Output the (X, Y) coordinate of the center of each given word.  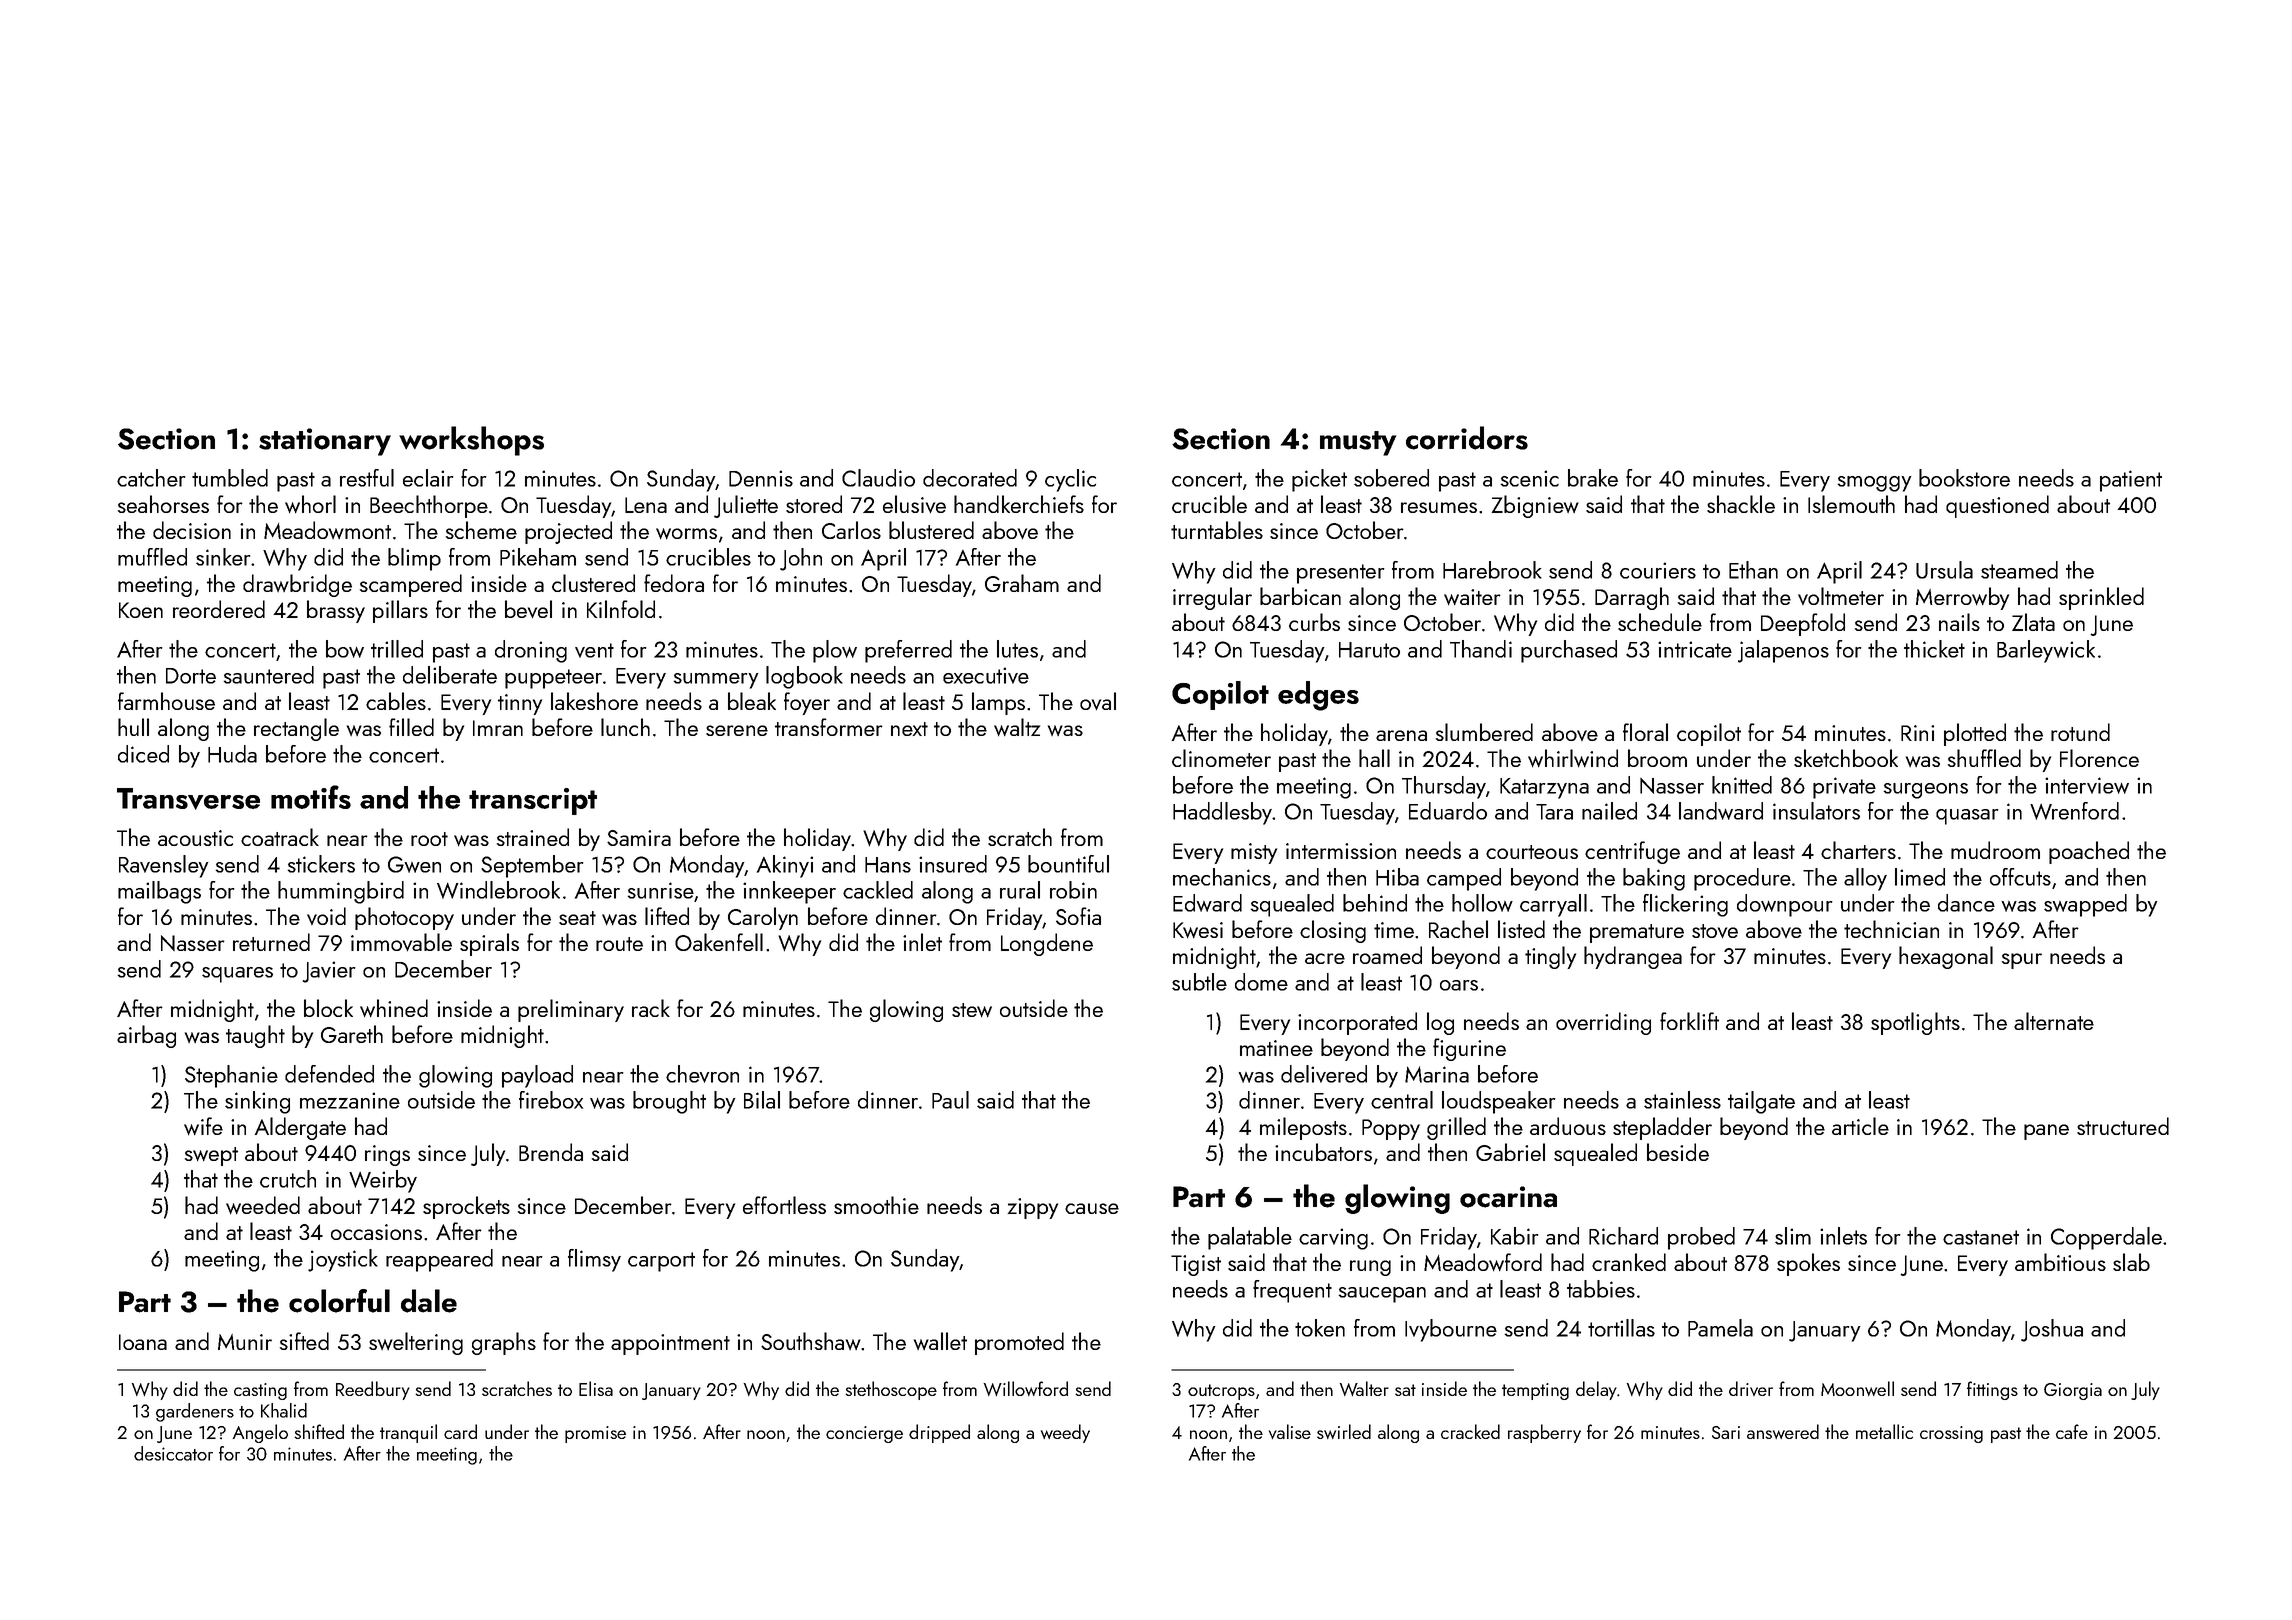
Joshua (2052, 1330)
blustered (931, 530)
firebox (551, 1100)
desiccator (173, 1453)
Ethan (1753, 570)
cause (1092, 1208)
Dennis (761, 478)
